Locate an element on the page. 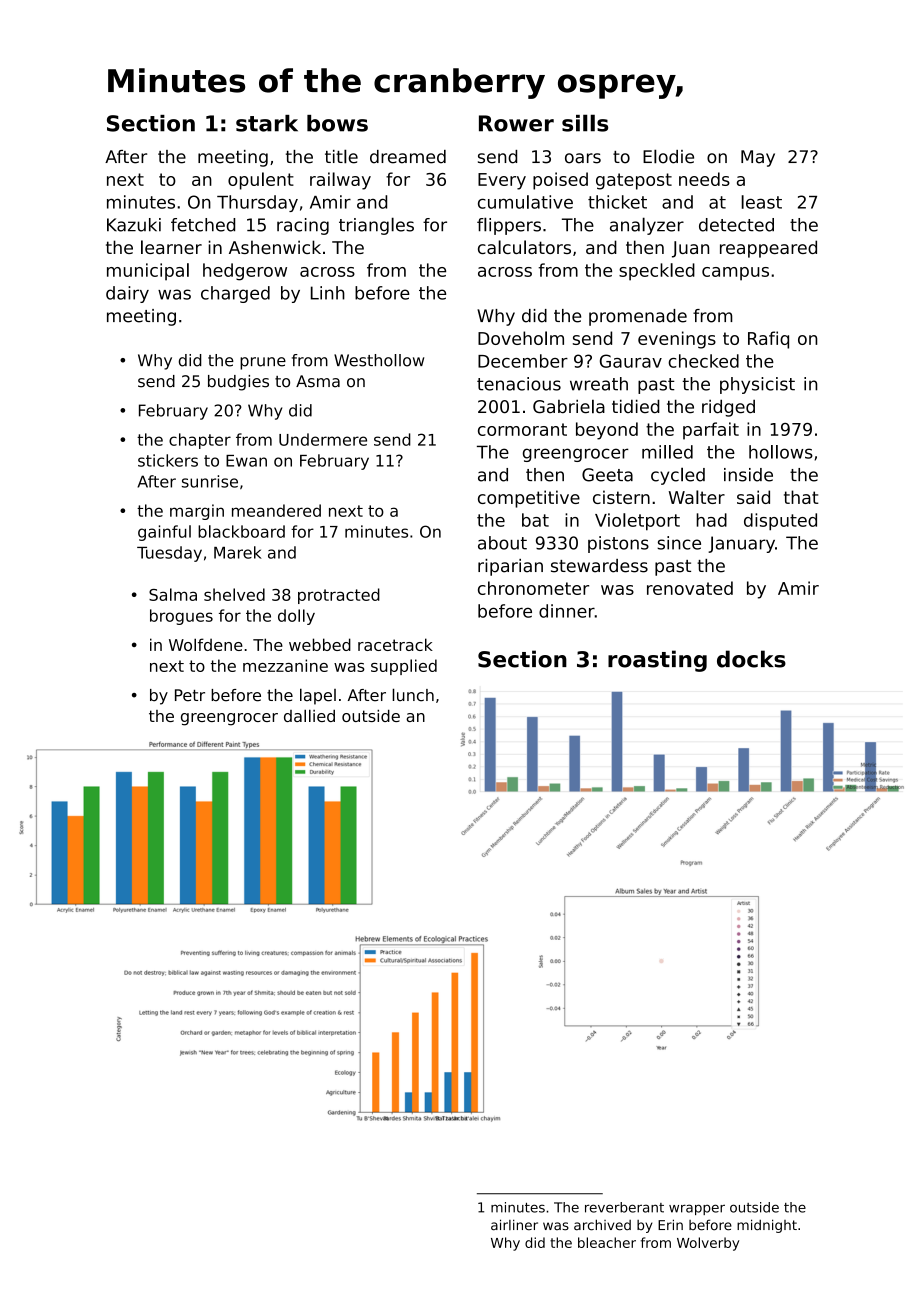 The image size is (924, 1308). stark is located at coordinates (267, 123).
